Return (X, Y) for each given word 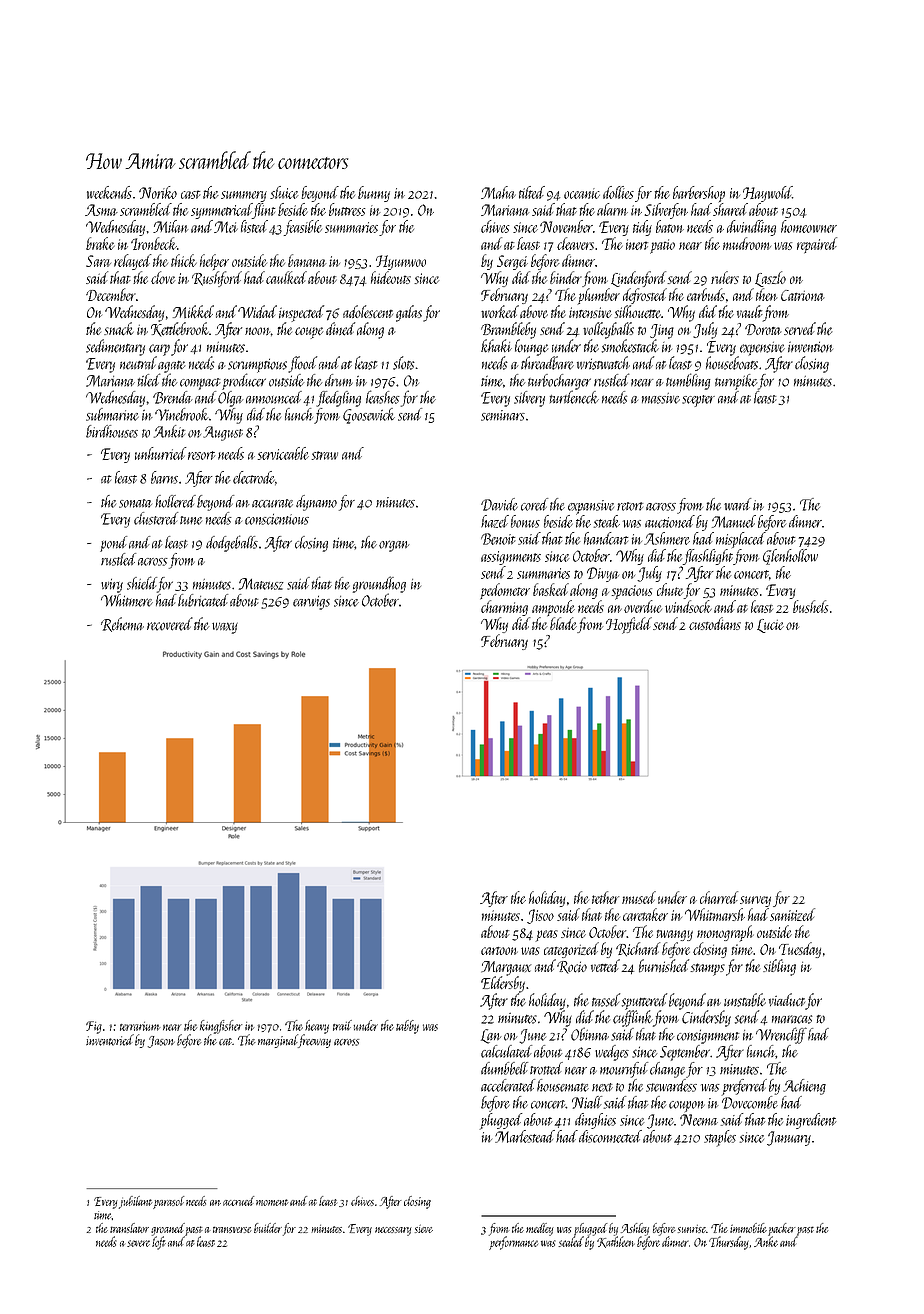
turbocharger (559, 382)
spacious (631, 592)
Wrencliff (781, 1035)
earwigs (311, 603)
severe (138, 1243)
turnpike (736, 382)
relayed (133, 262)
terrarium (140, 1026)
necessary (393, 1231)
